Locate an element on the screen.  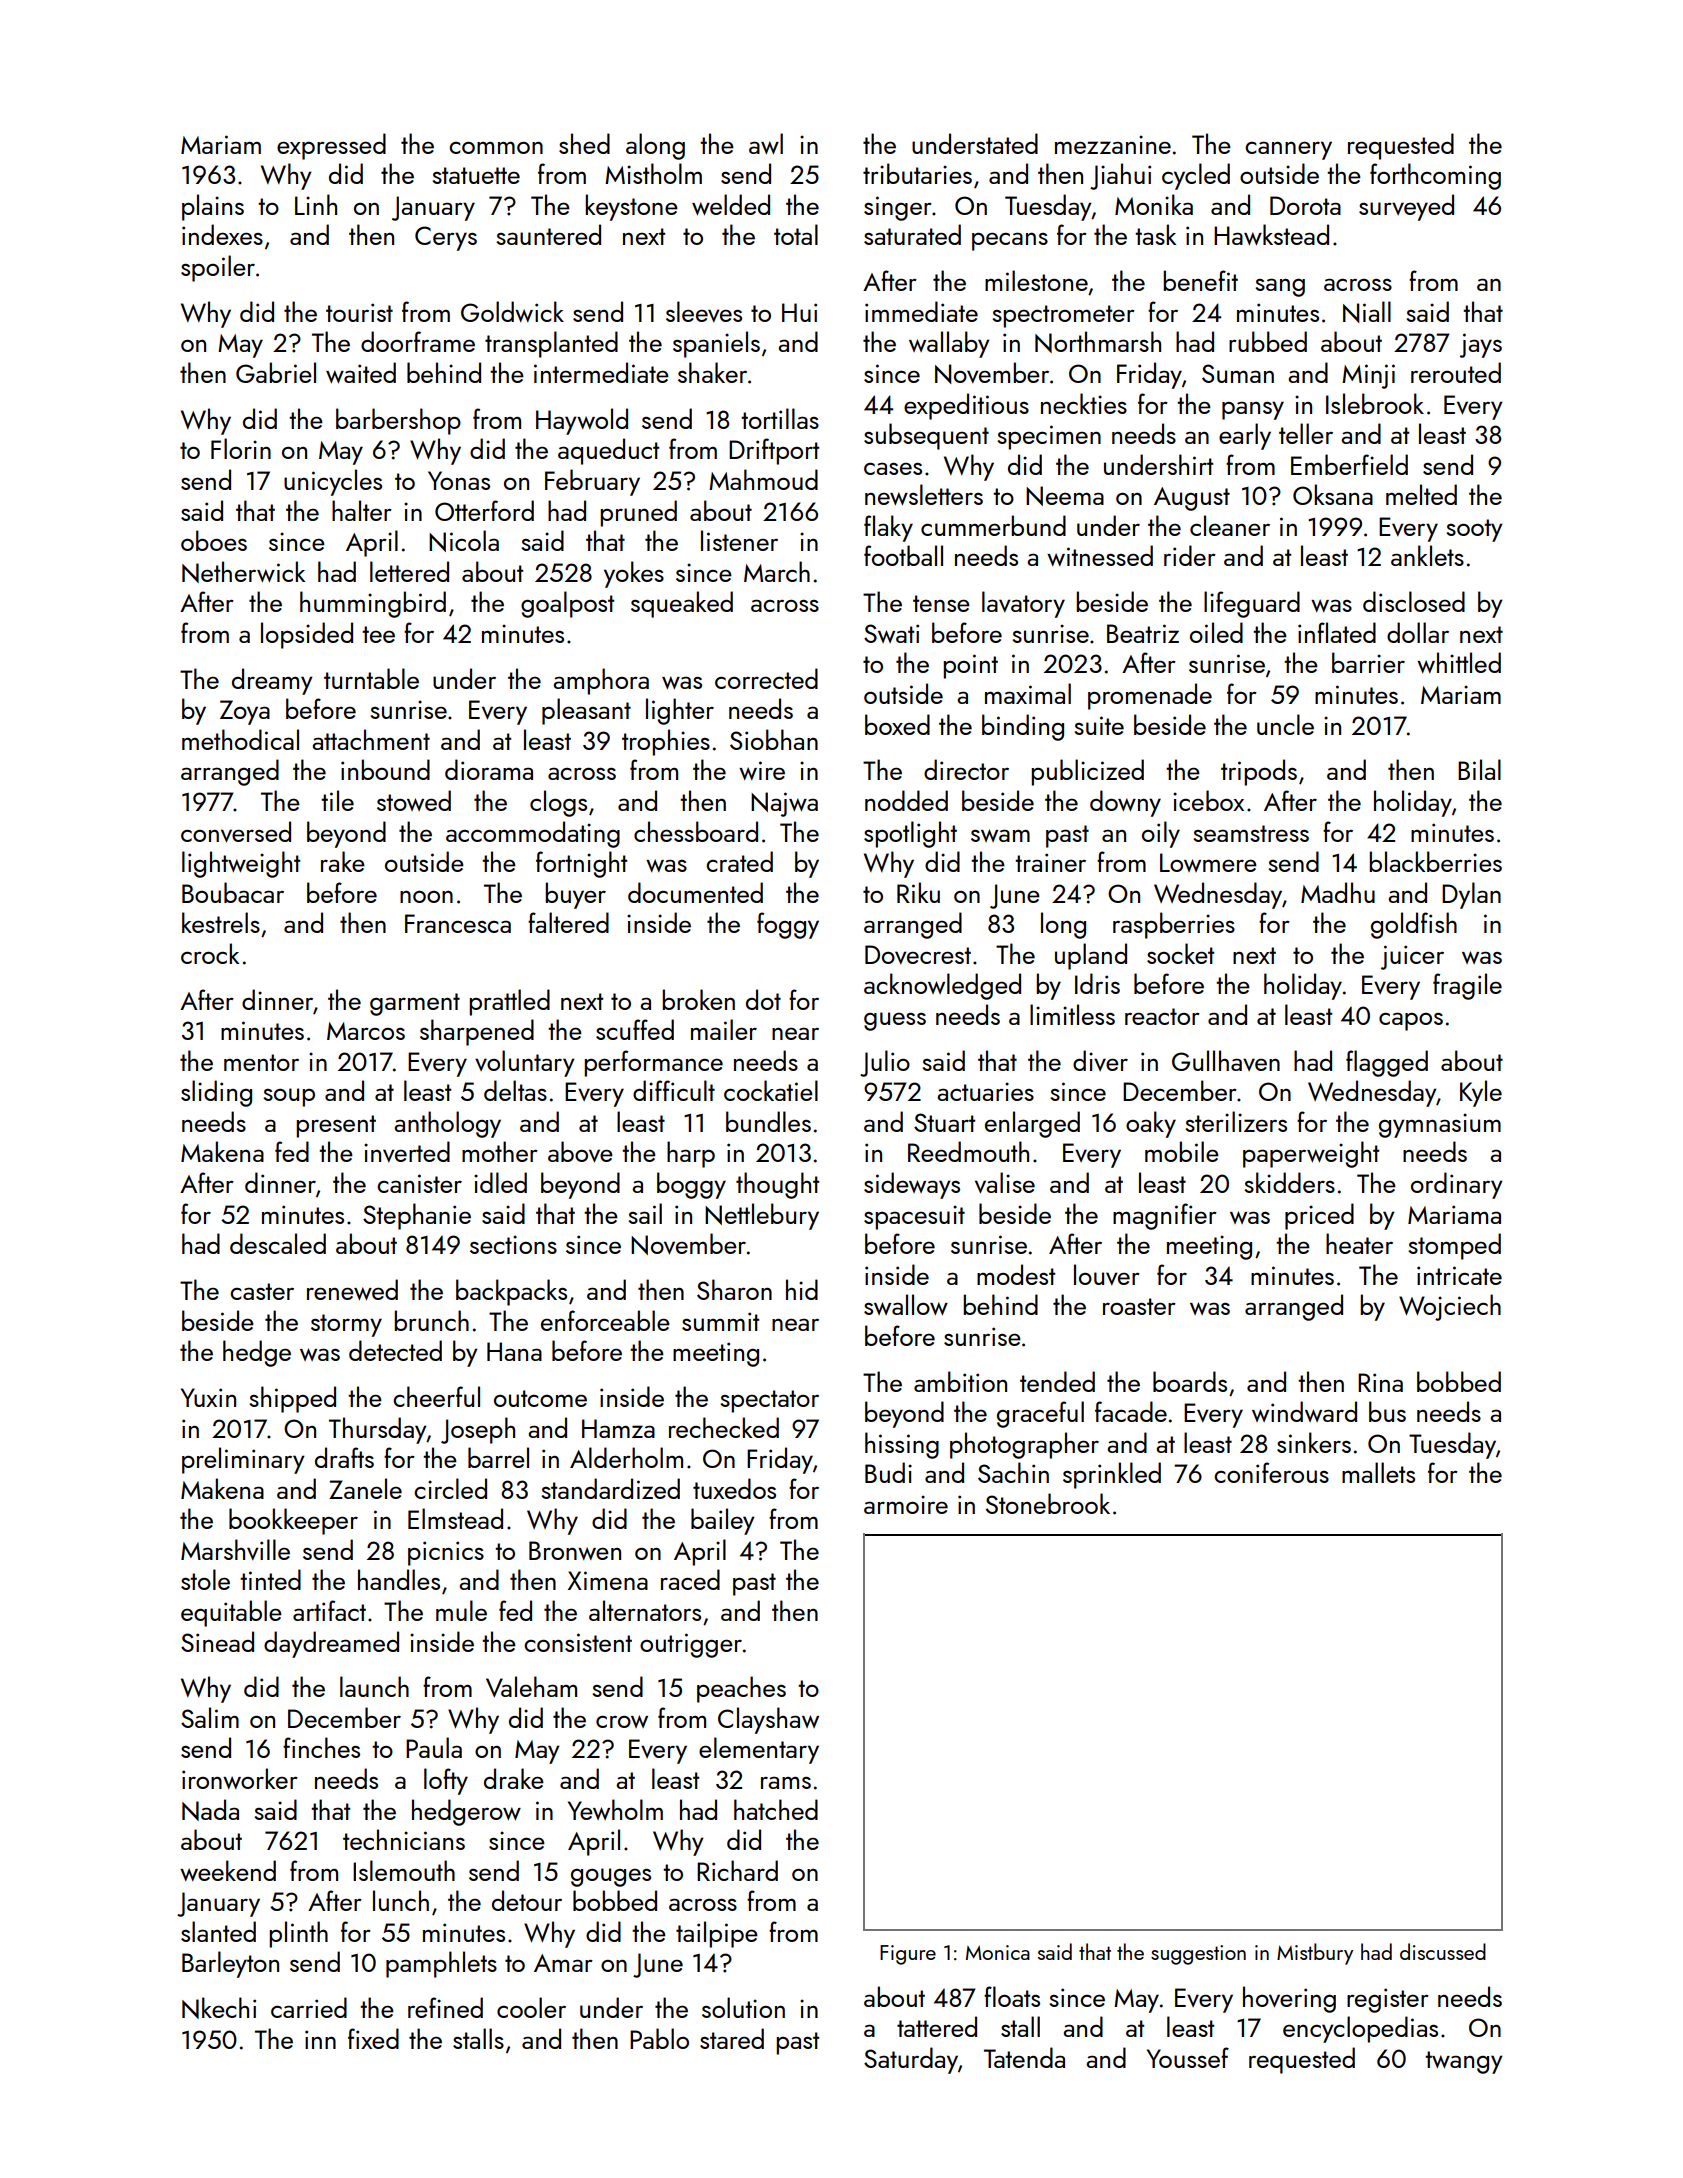
Najwa is located at coordinates (784, 804).
